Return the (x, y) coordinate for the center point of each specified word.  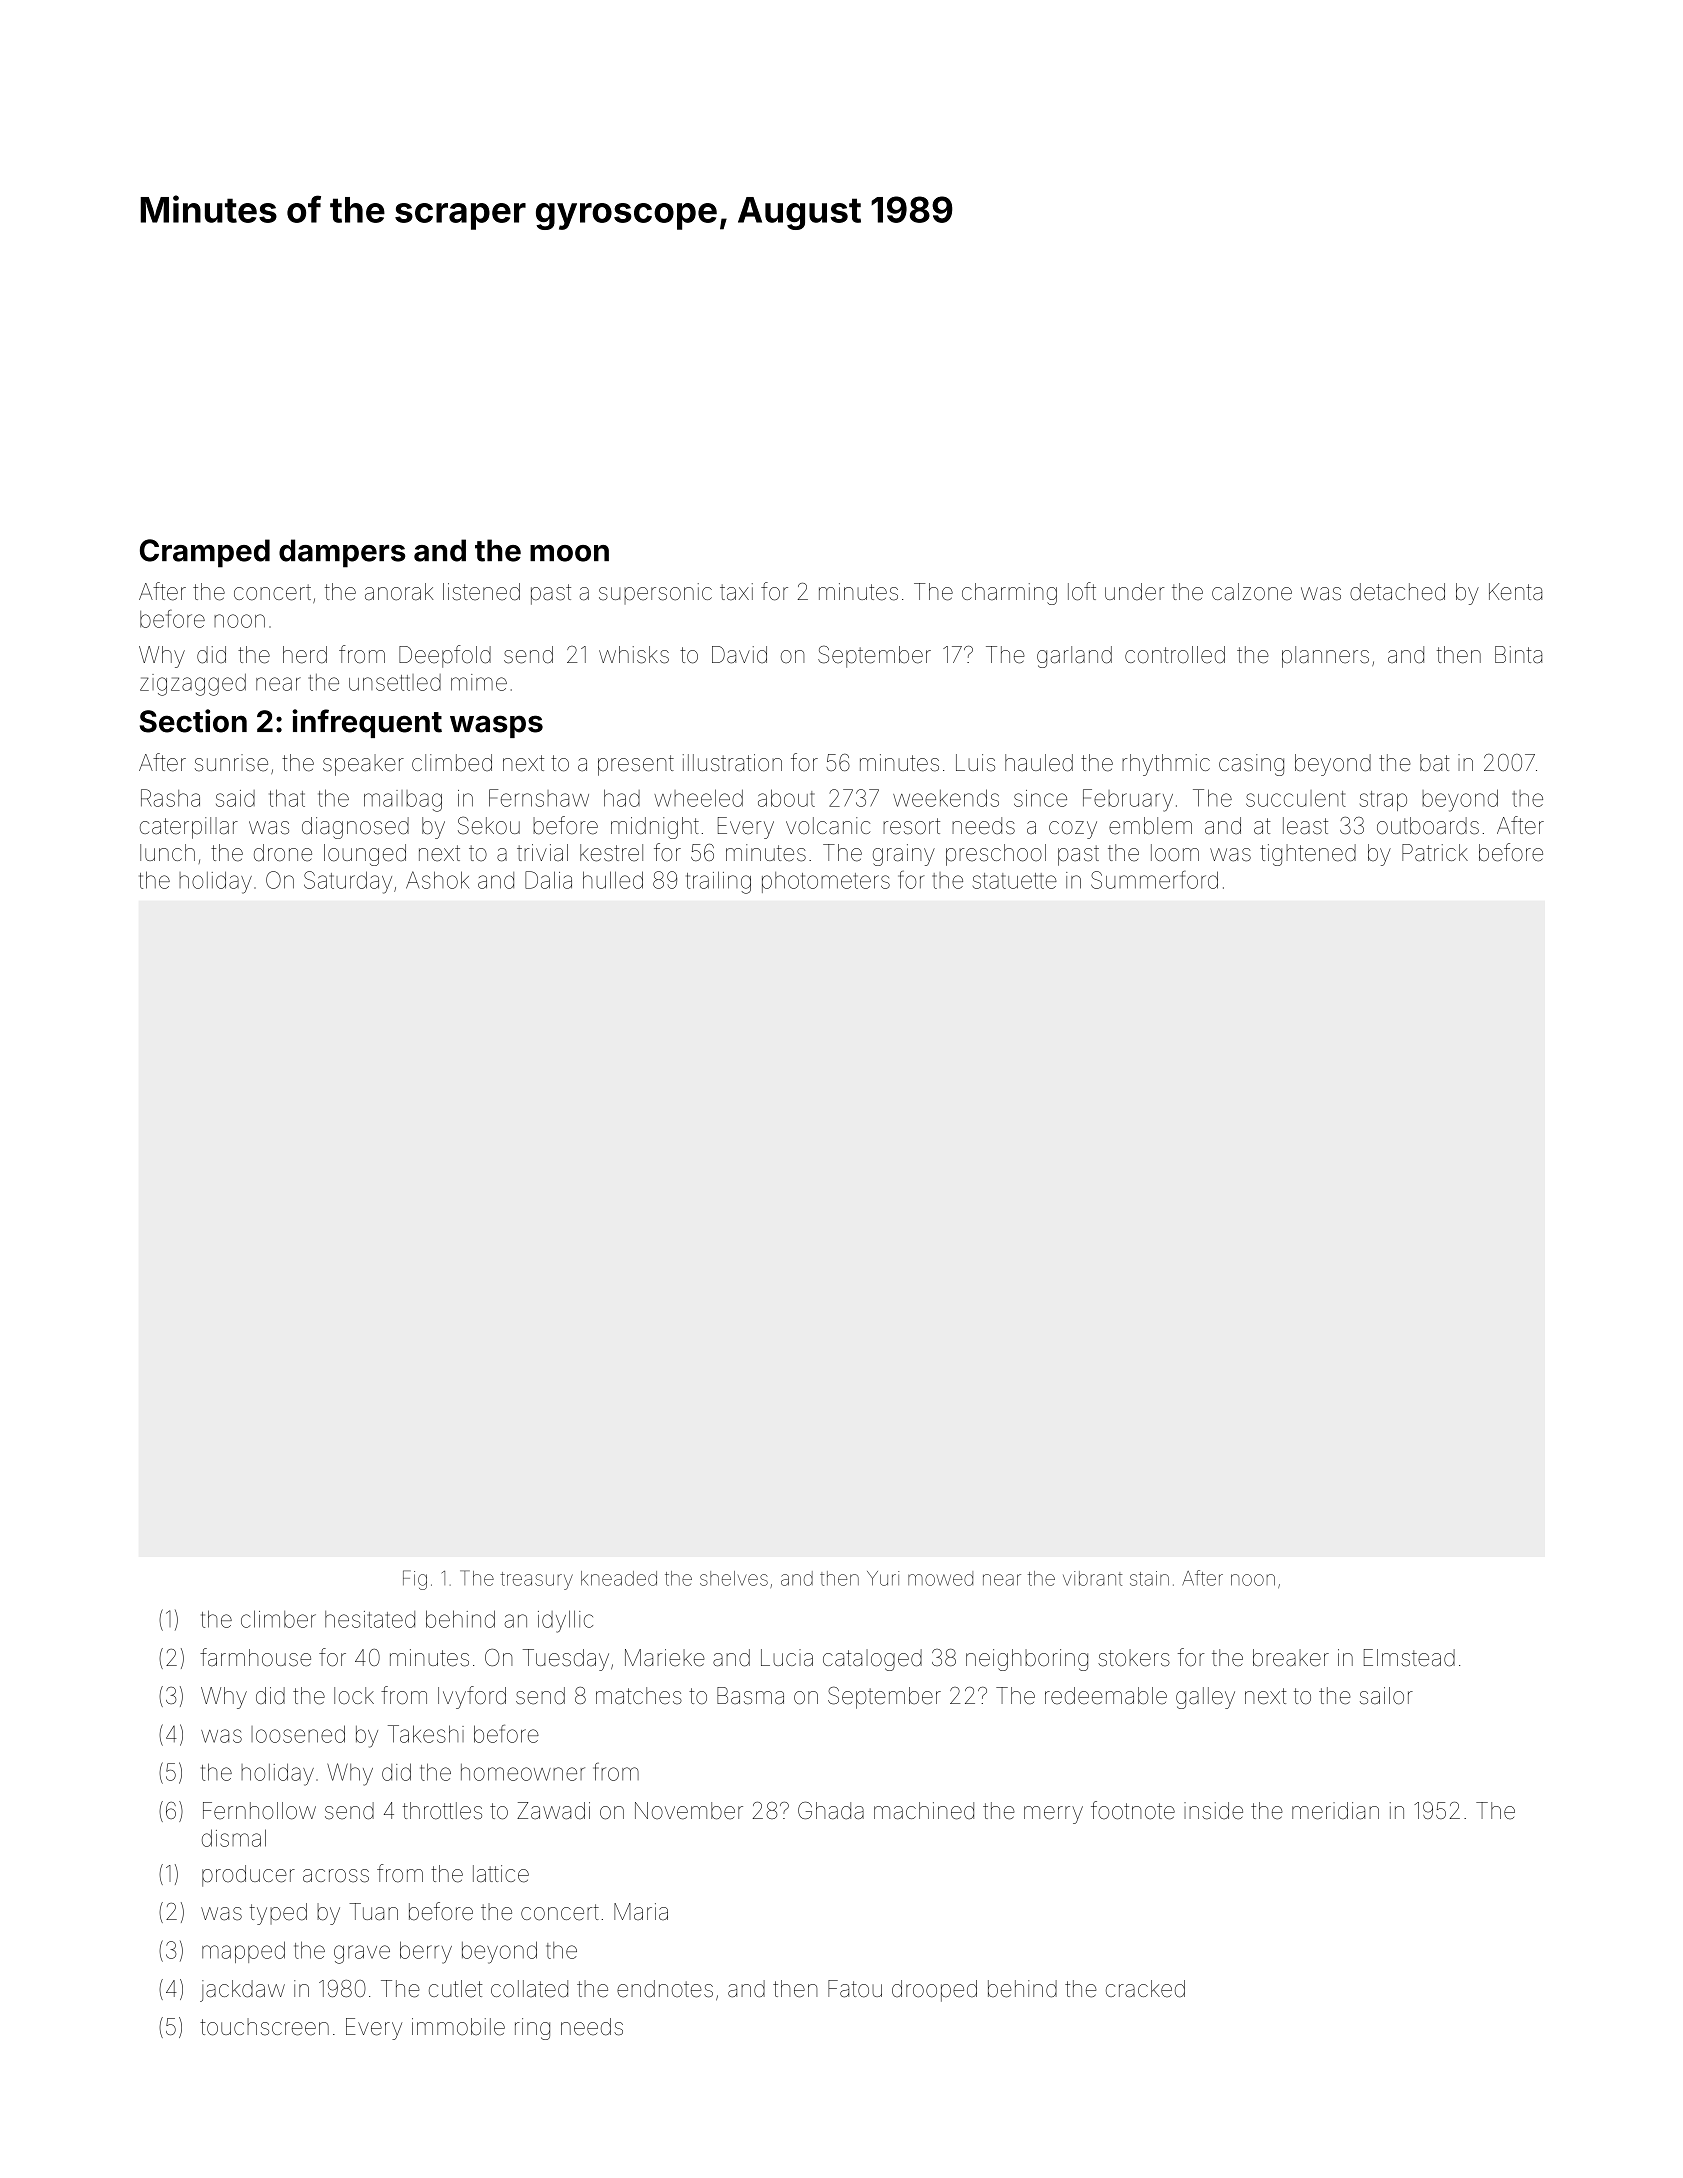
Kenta (1515, 592)
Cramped (205, 553)
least (1305, 826)
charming (1009, 594)
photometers (826, 882)
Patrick (1435, 853)
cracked (1145, 1989)
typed (278, 1914)
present (636, 765)
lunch (167, 852)
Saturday (348, 882)
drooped (934, 1991)
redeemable (1106, 1696)
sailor (1386, 1696)
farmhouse (255, 1657)
